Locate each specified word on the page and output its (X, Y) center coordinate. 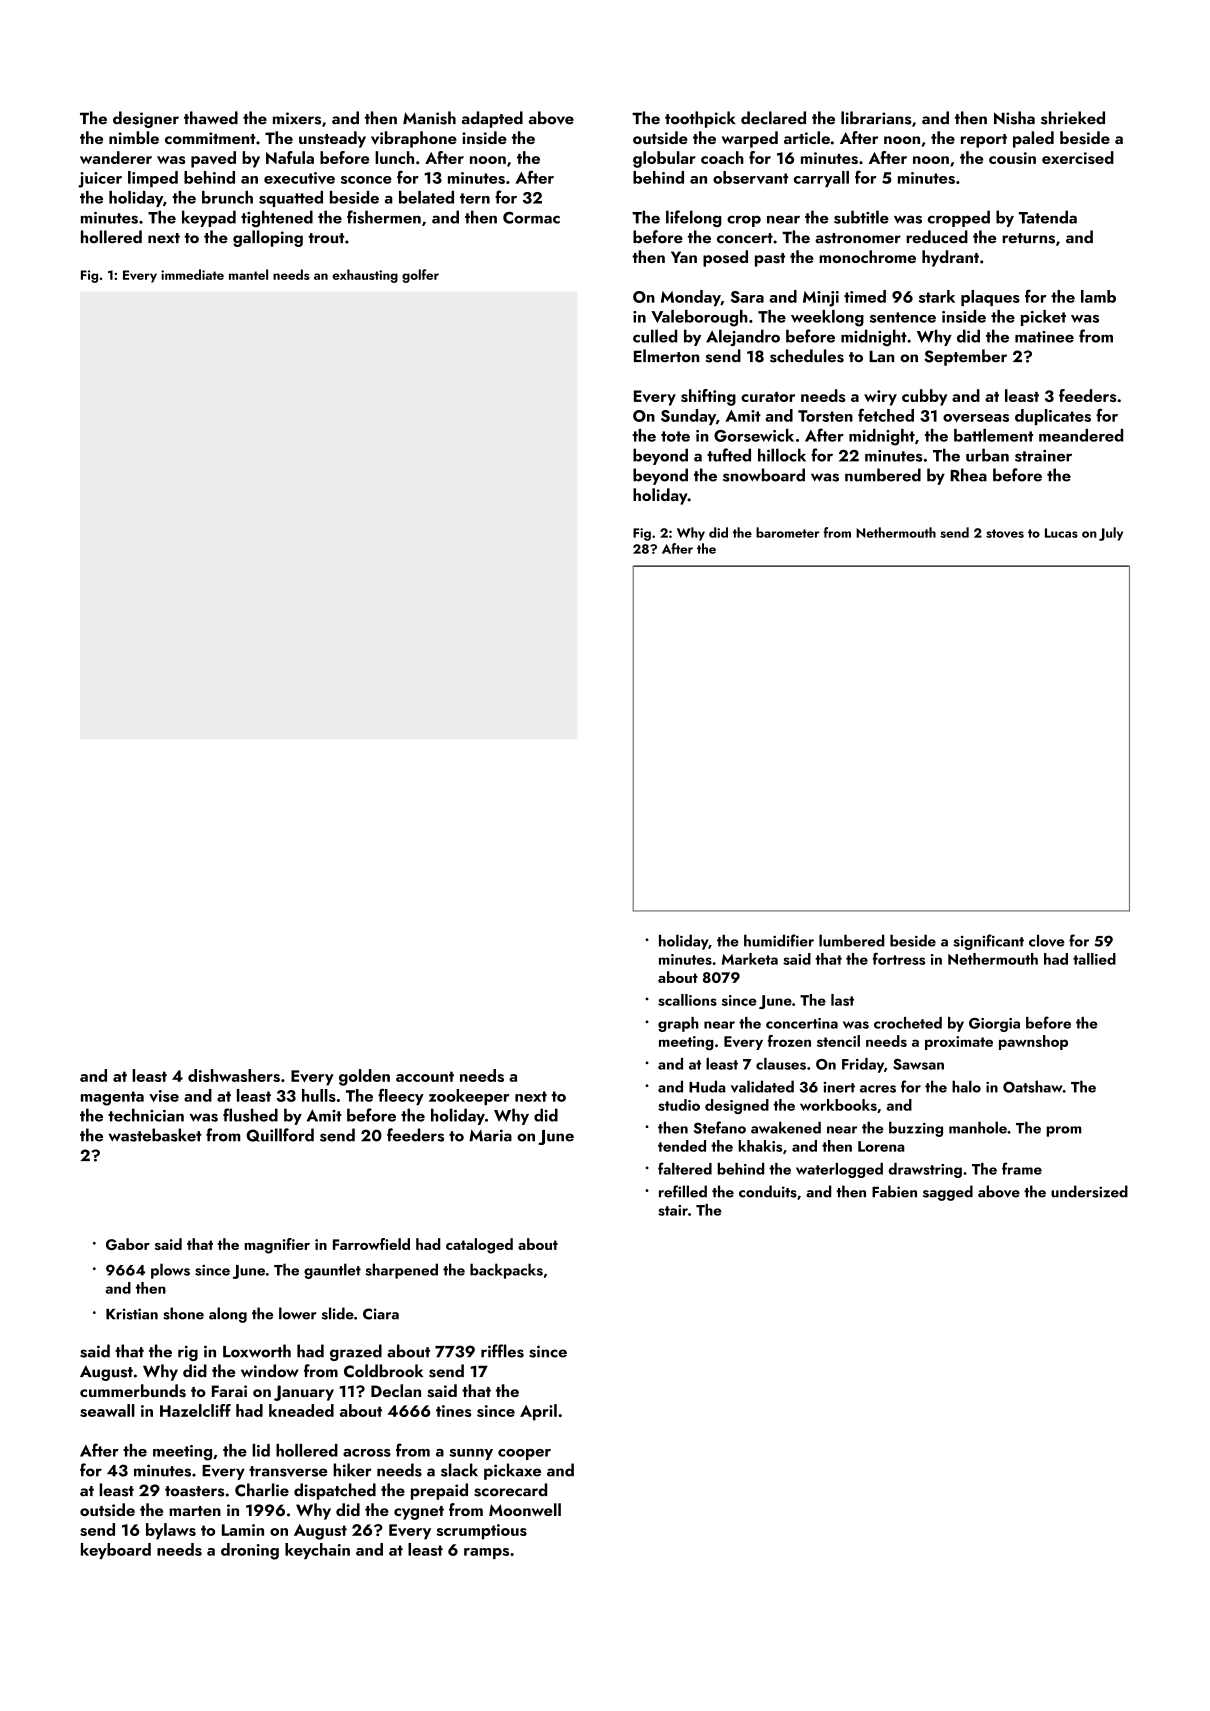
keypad (209, 218)
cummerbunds (133, 1391)
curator (768, 397)
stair (673, 1210)
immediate (192, 274)
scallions (687, 1000)
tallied (1094, 959)
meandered (1081, 435)
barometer (787, 532)
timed (865, 296)
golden (364, 1077)
